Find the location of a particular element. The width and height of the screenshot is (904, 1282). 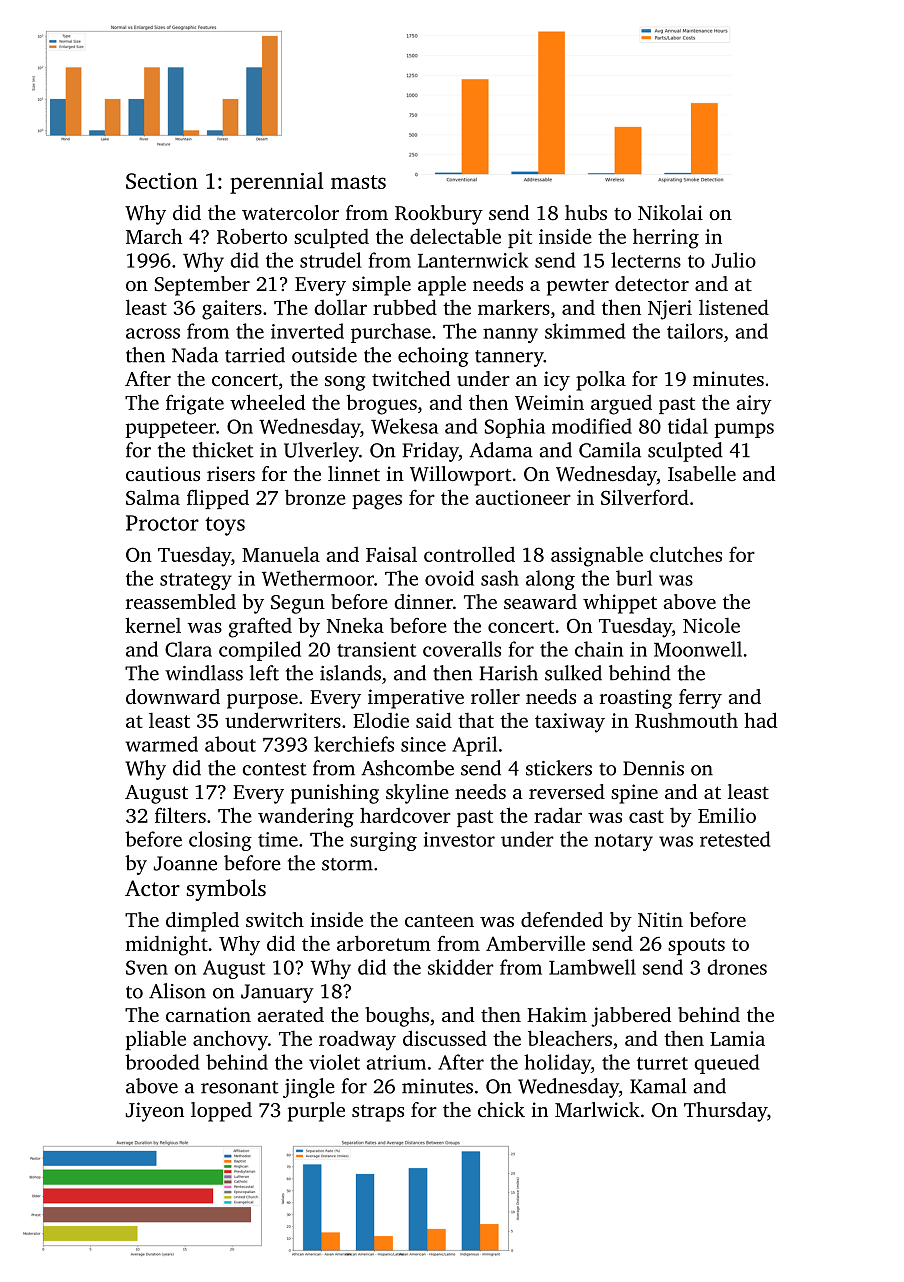

Camila is located at coordinates (610, 450).
